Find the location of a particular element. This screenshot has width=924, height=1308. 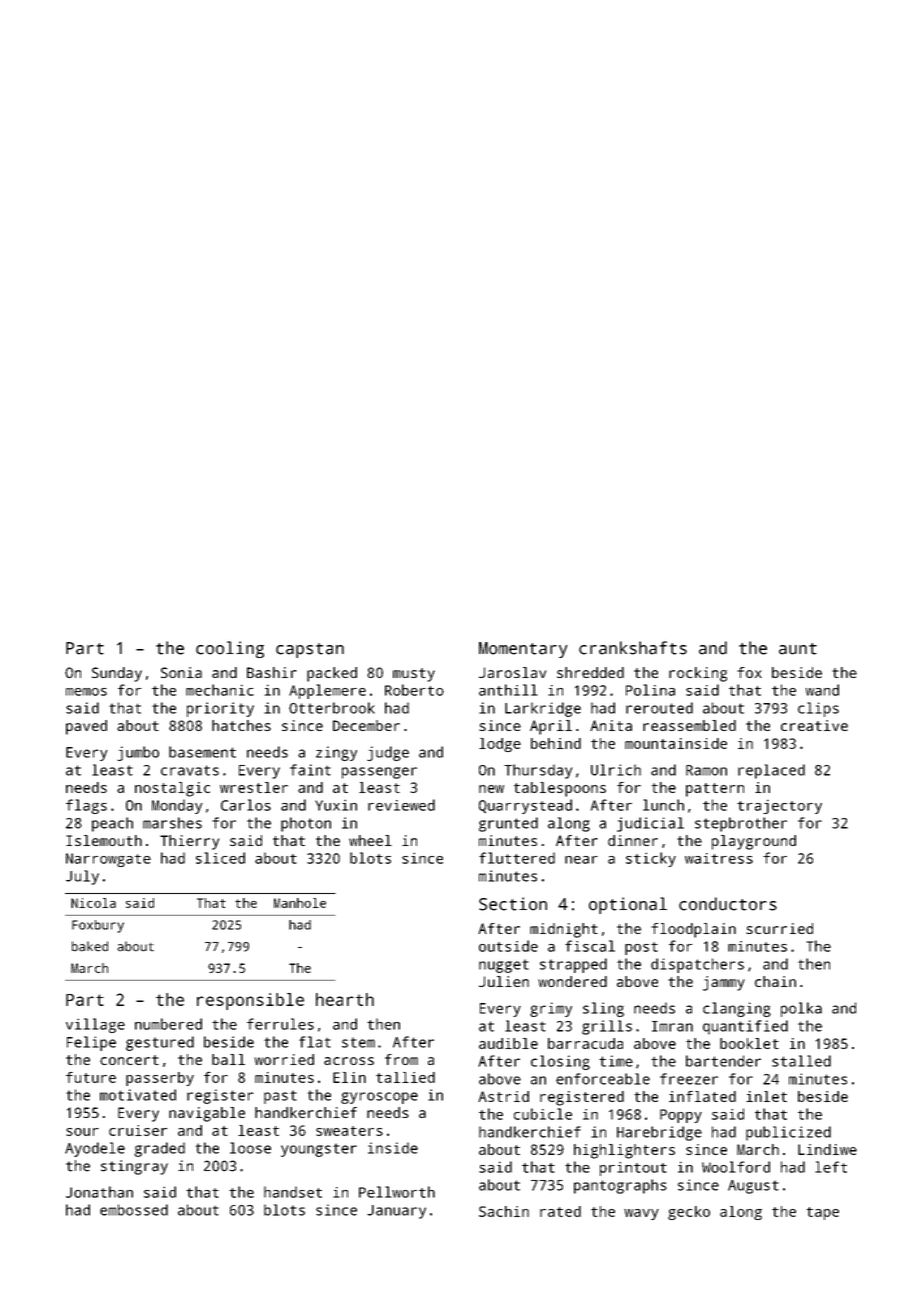

outside is located at coordinates (508, 946).
